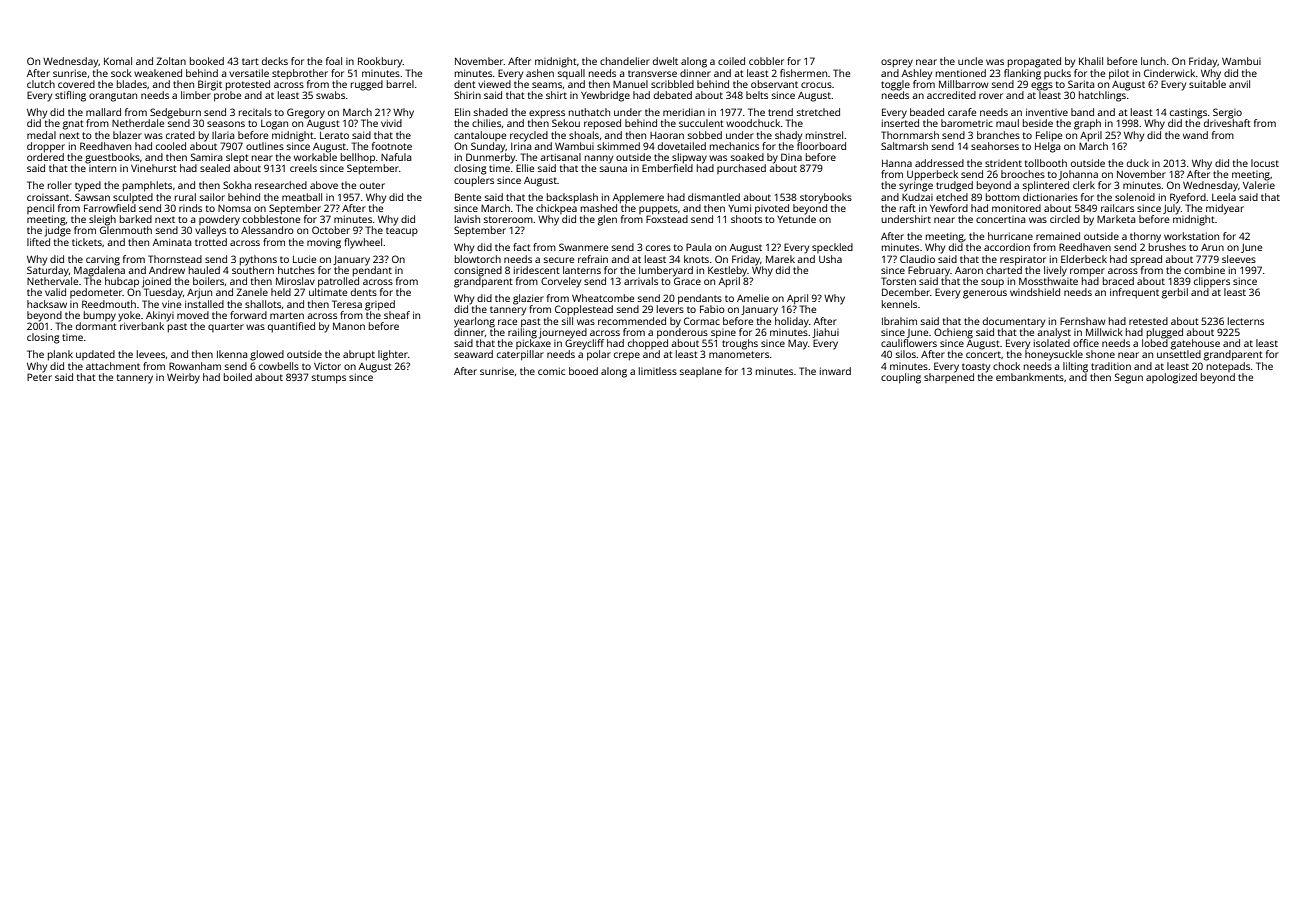  What do you see at coordinates (39, 377) in the page?
I see `Peter` at bounding box center [39, 377].
